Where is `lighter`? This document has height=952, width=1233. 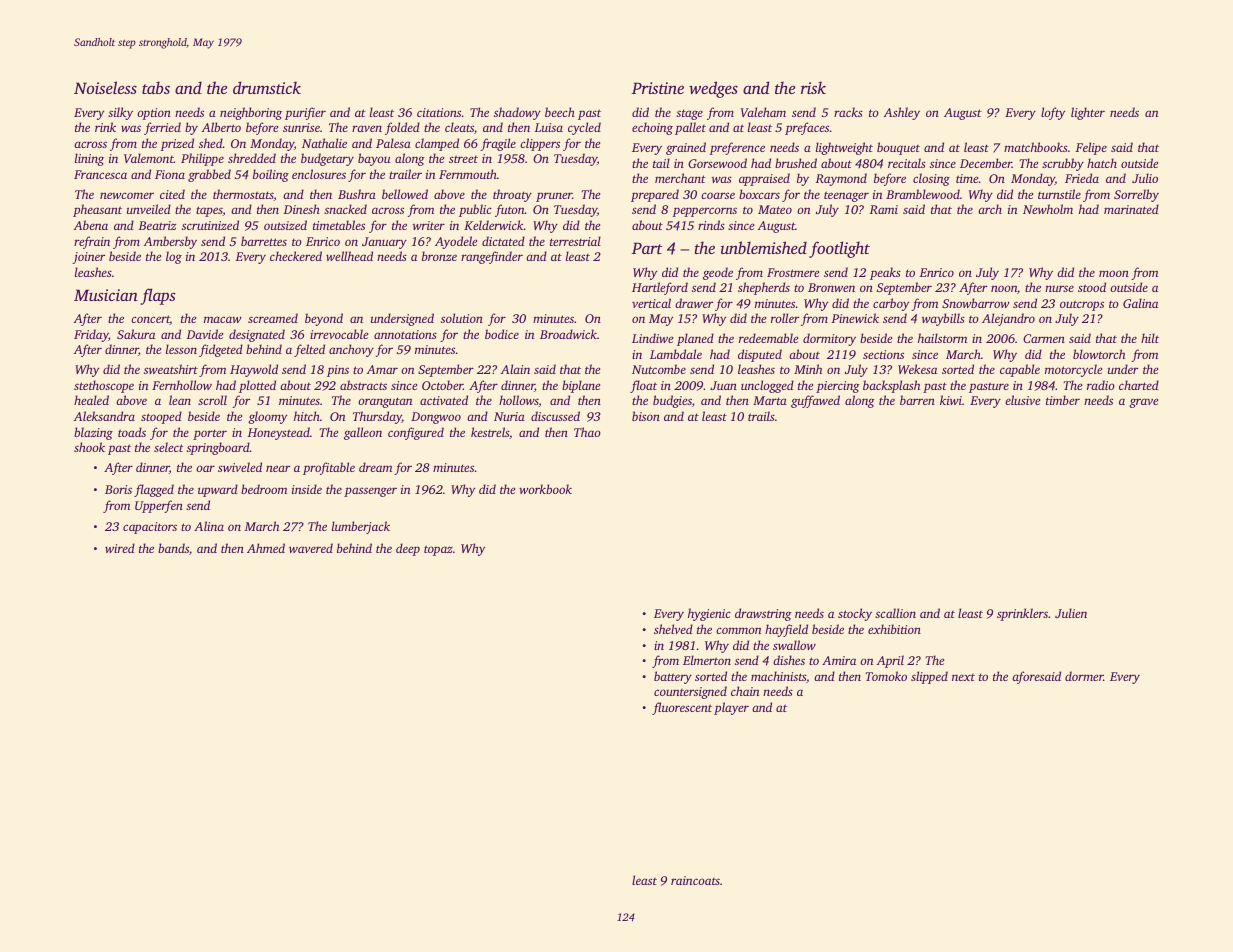 lighter is located at coordinates (1088, 113).
